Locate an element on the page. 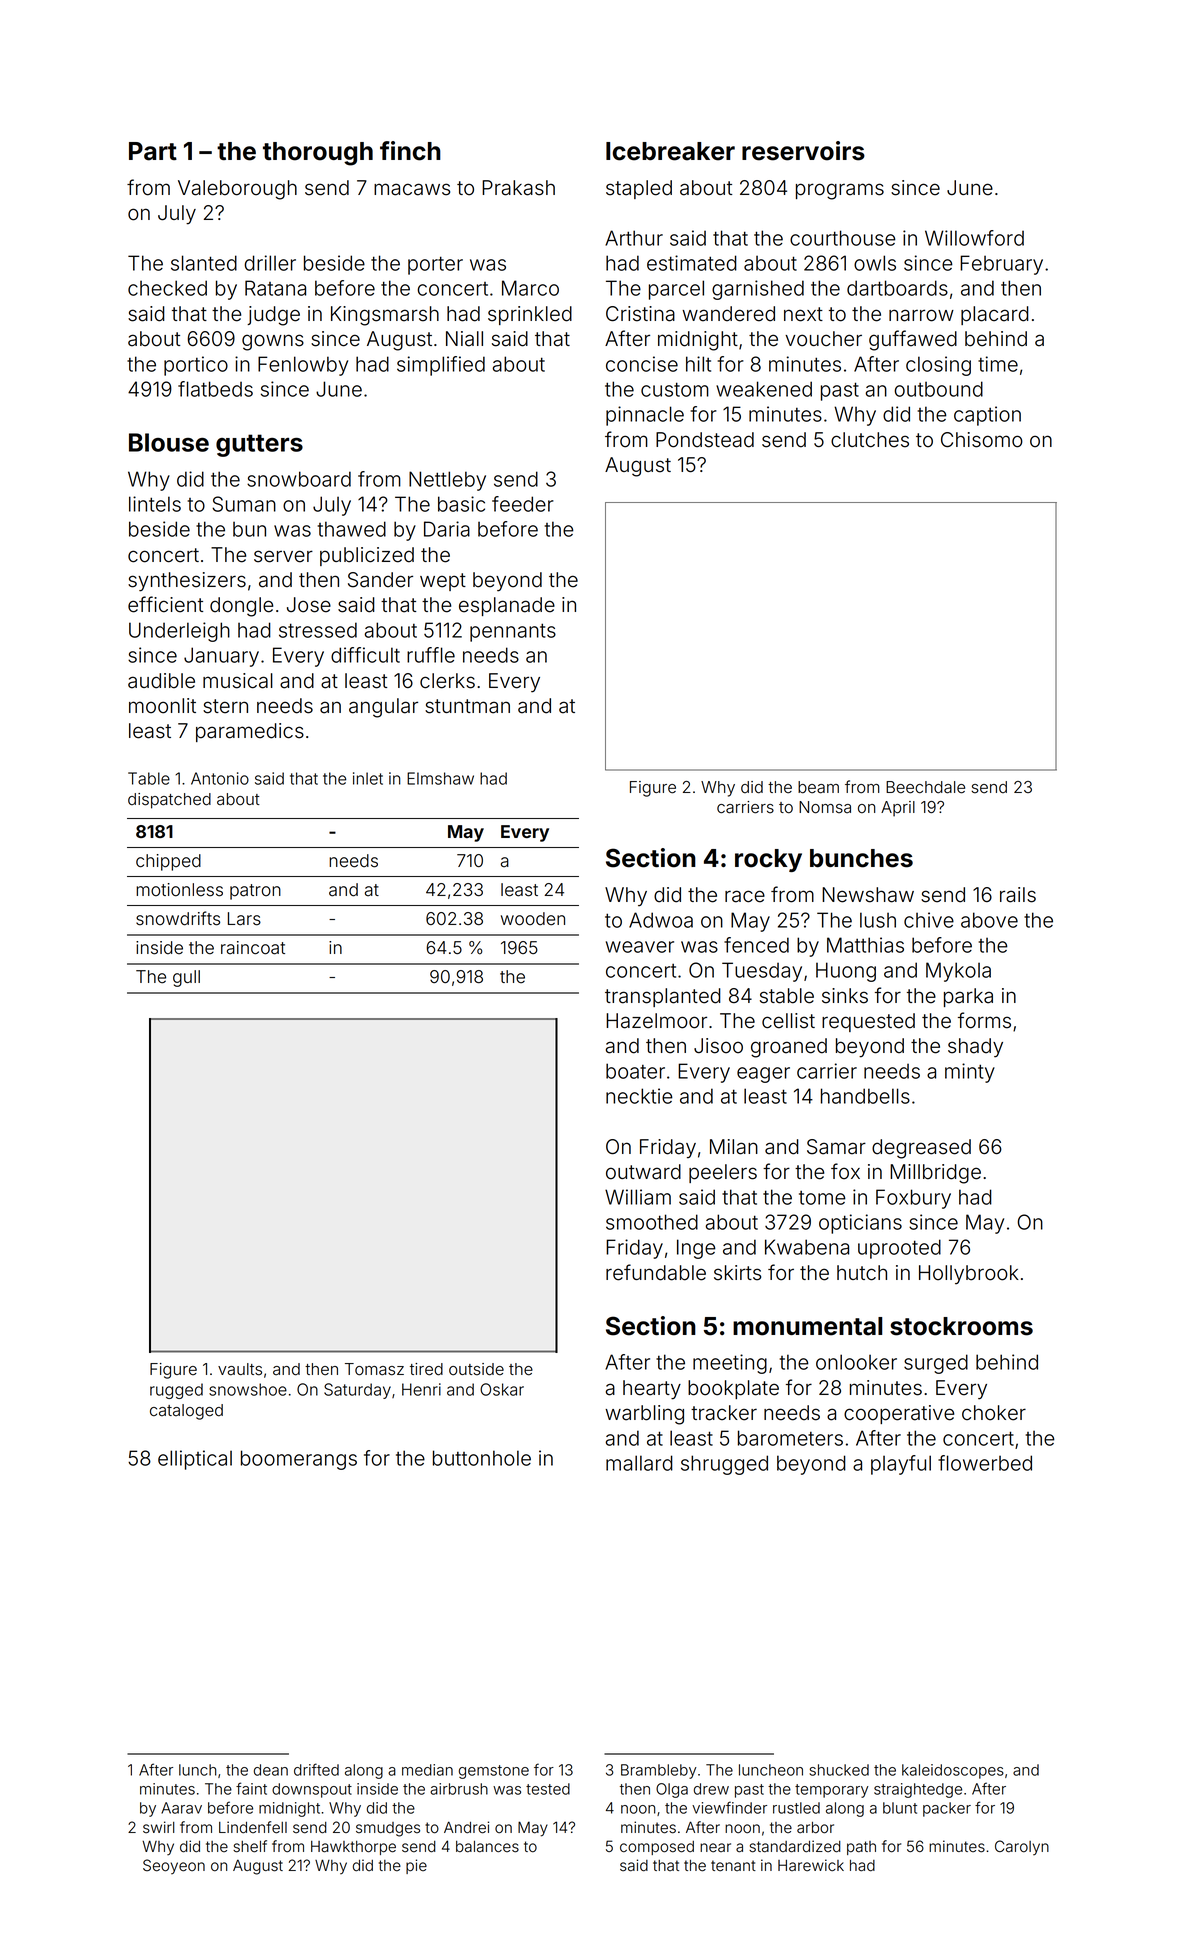  elliptical is located at coordinates (195, 1460).
